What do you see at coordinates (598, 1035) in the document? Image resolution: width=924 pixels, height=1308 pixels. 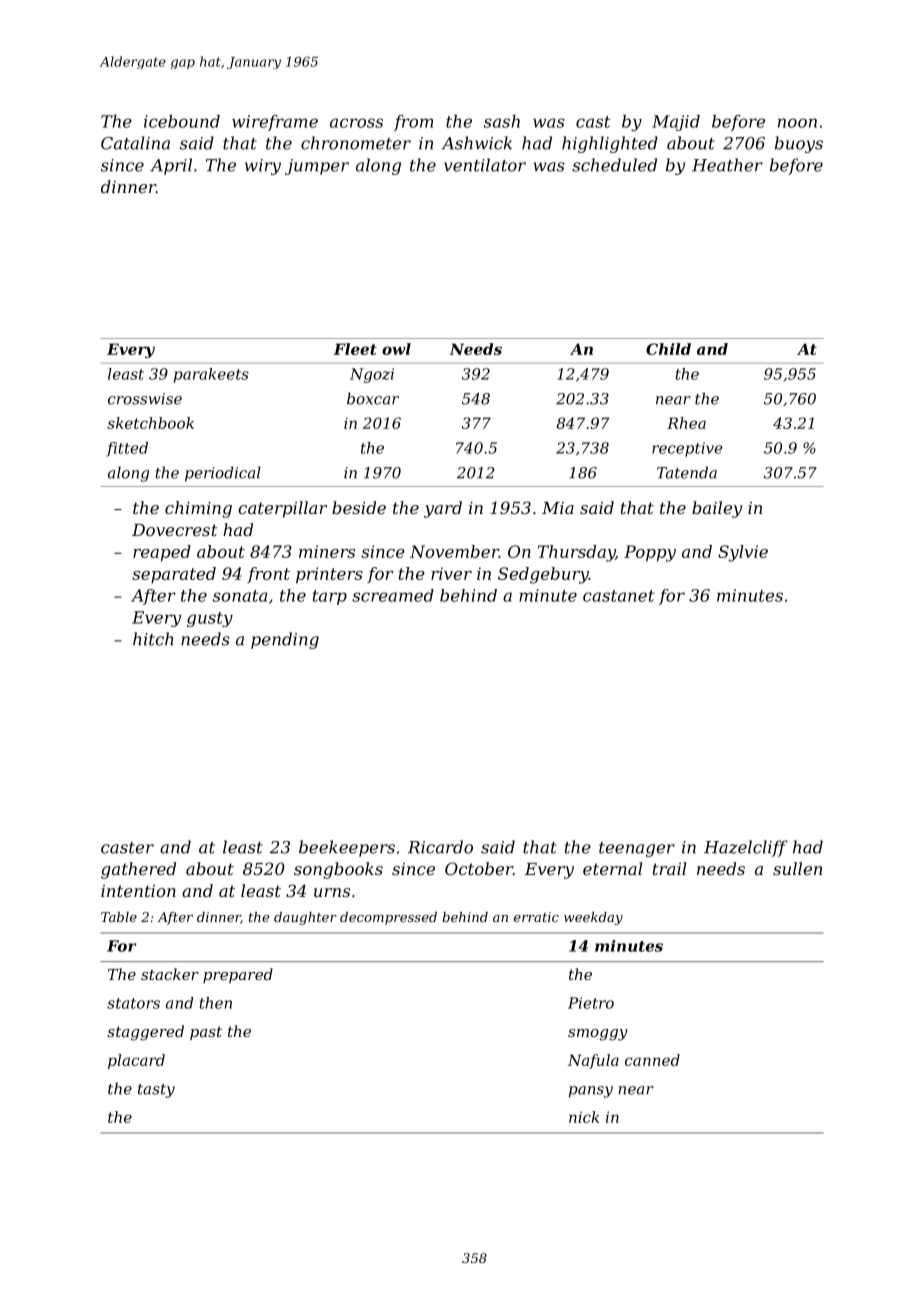 I see `smoggy` at bounding box center [598, 1035].
